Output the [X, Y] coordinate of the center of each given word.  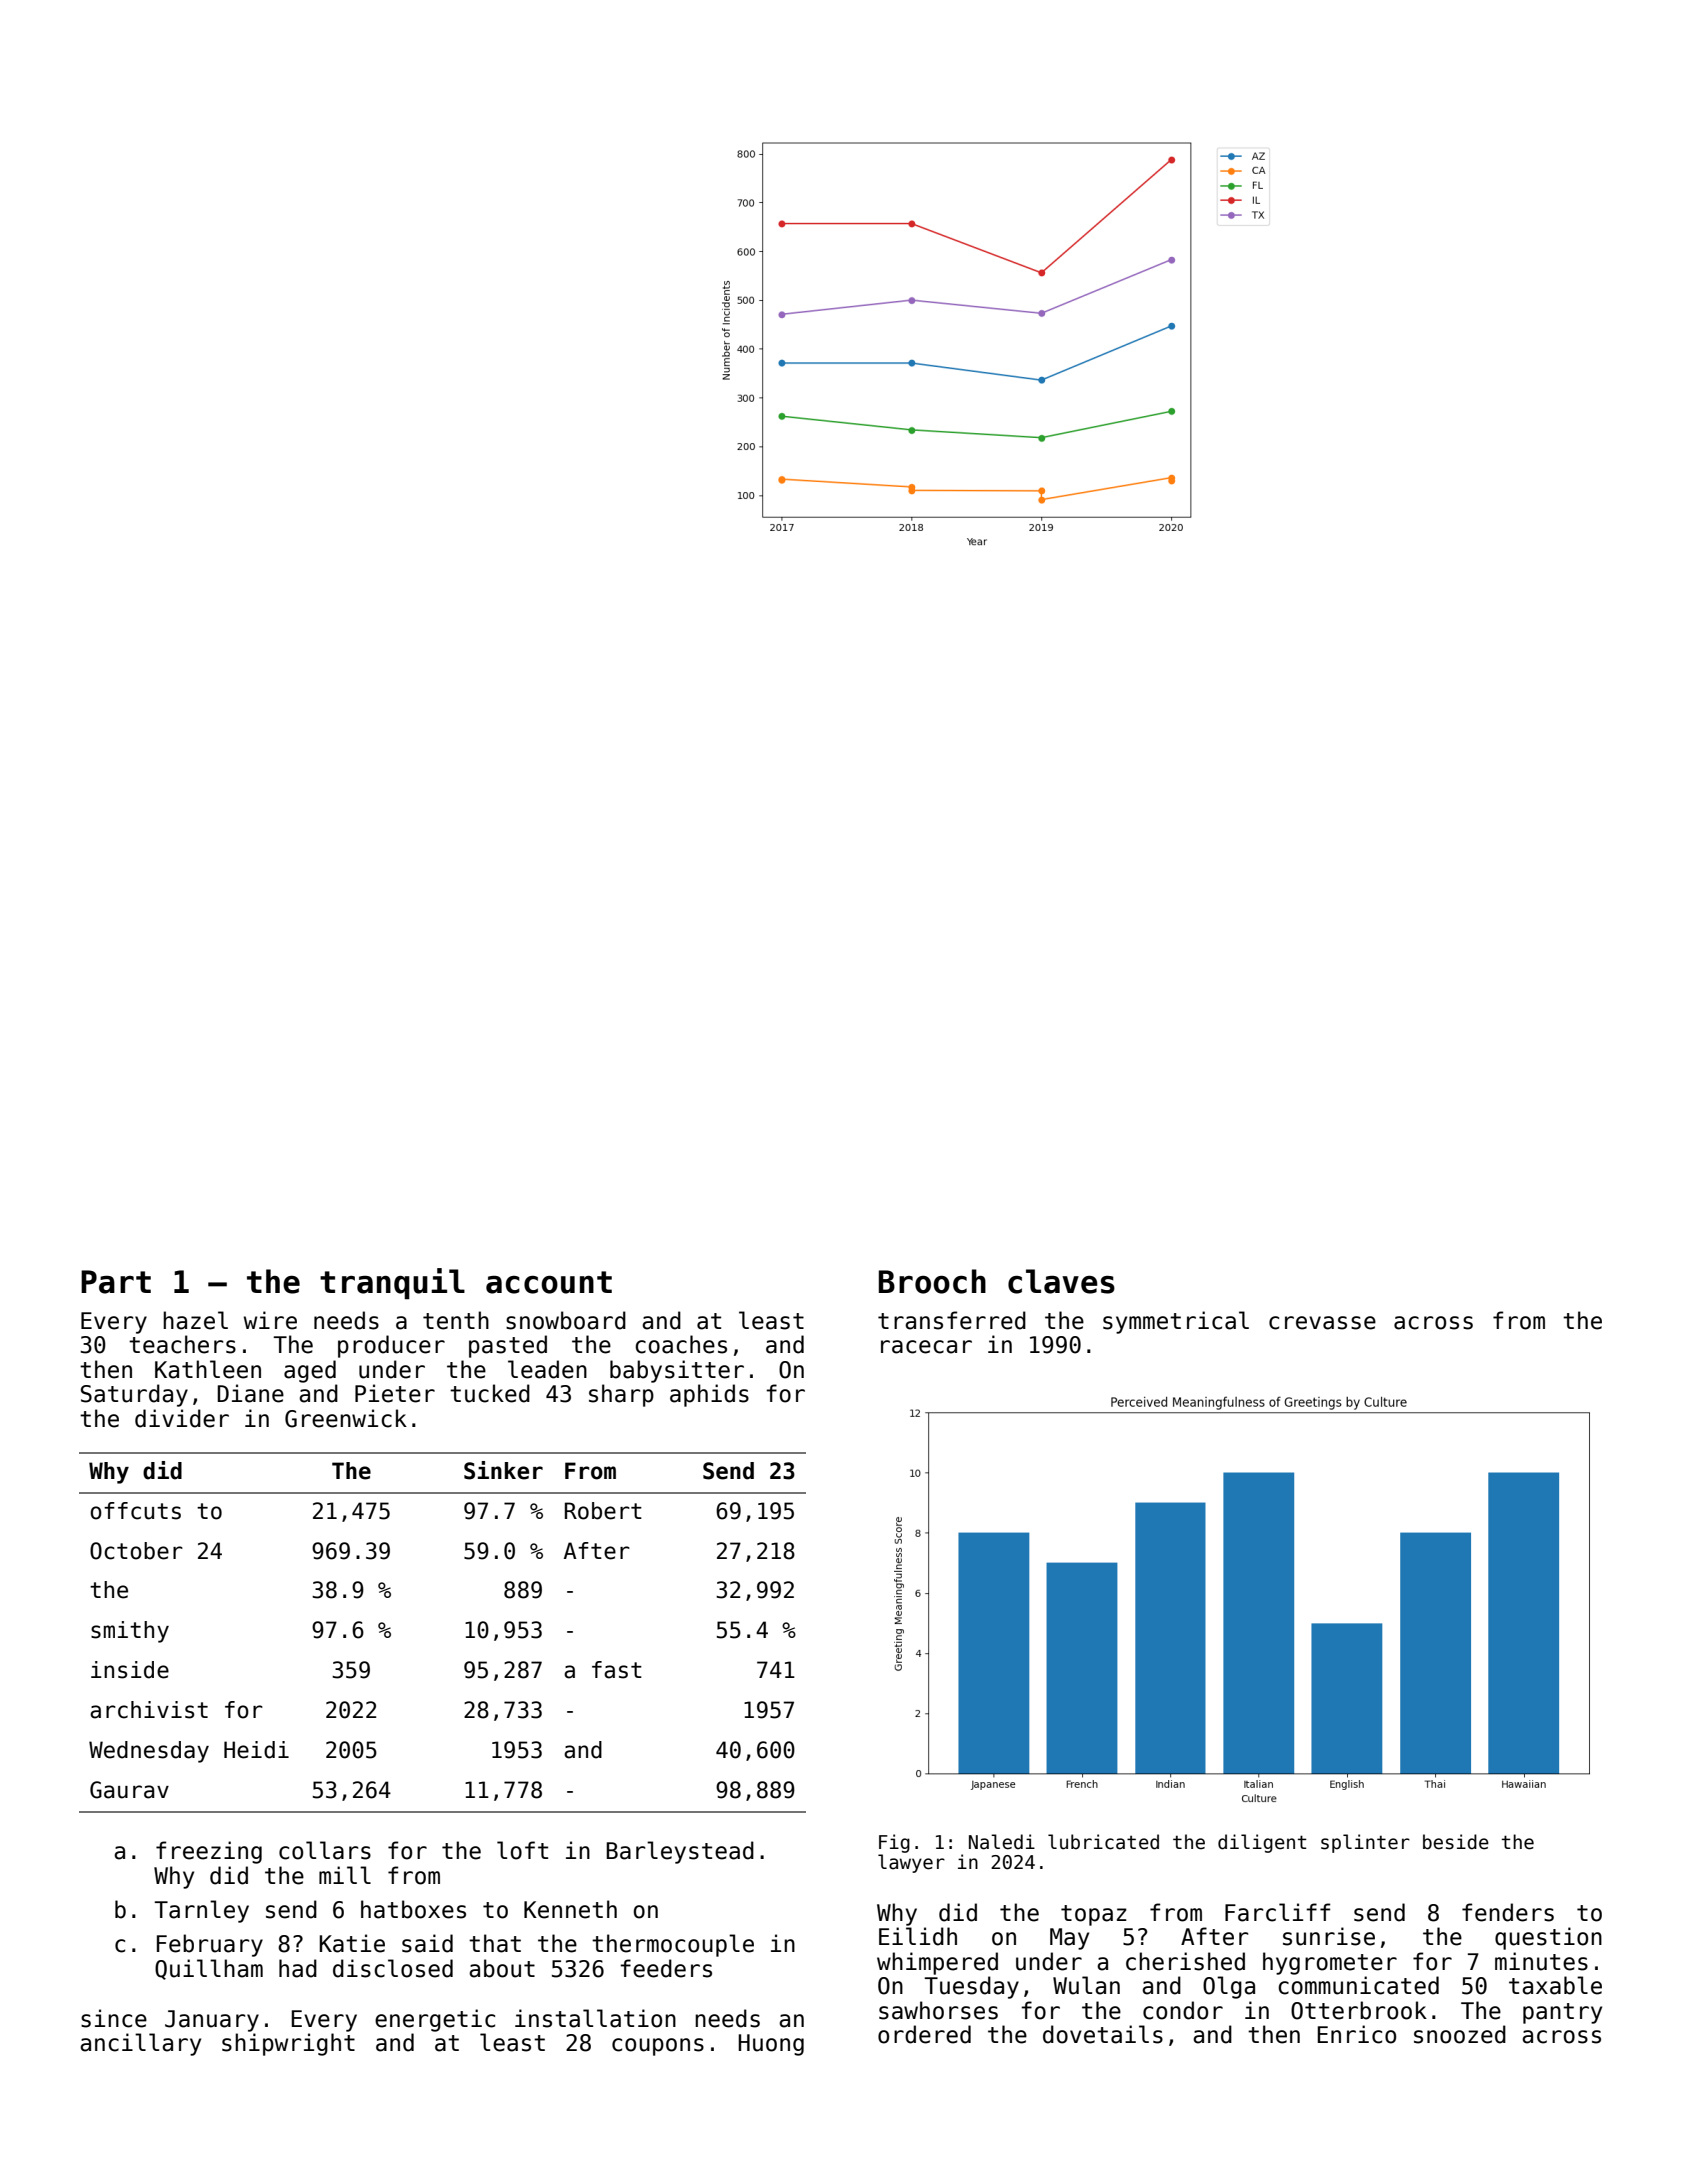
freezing [209, 1852]
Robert [603, 1511]
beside [1456, 1842]
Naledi [1002, 1842]
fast [617, 1670]
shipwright [288, 2044]
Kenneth [570, 1909]
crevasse [1322, 1323]
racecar [926, 1347]
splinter [1365, 1843]
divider [182, 1418]
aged [310, 1371]
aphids [709, 1395]
